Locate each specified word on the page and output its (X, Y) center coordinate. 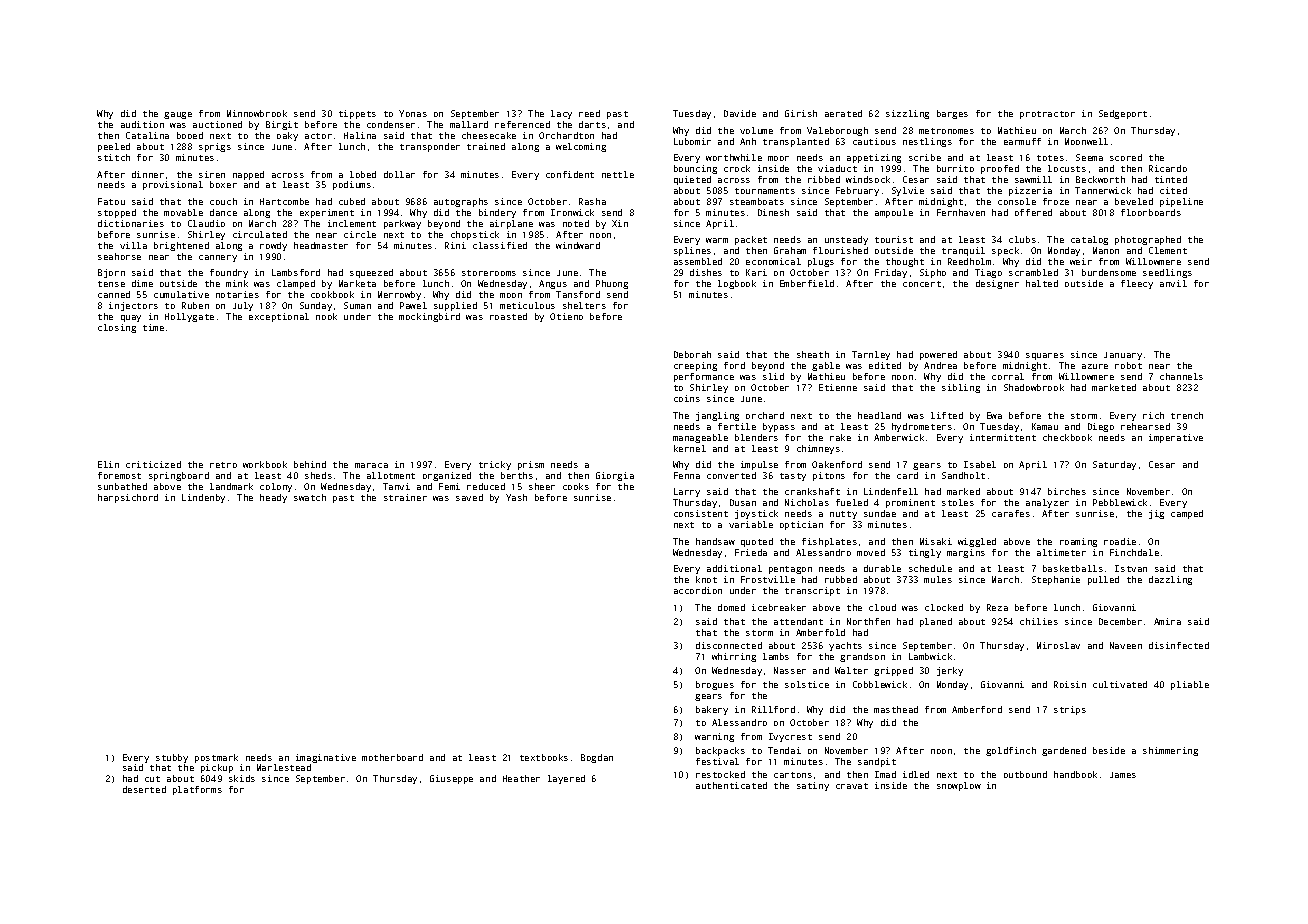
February (857, 191)
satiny (813, 786)
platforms (197, 790)
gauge (178, 115)
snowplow (959, 786)
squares (1045, 356)
